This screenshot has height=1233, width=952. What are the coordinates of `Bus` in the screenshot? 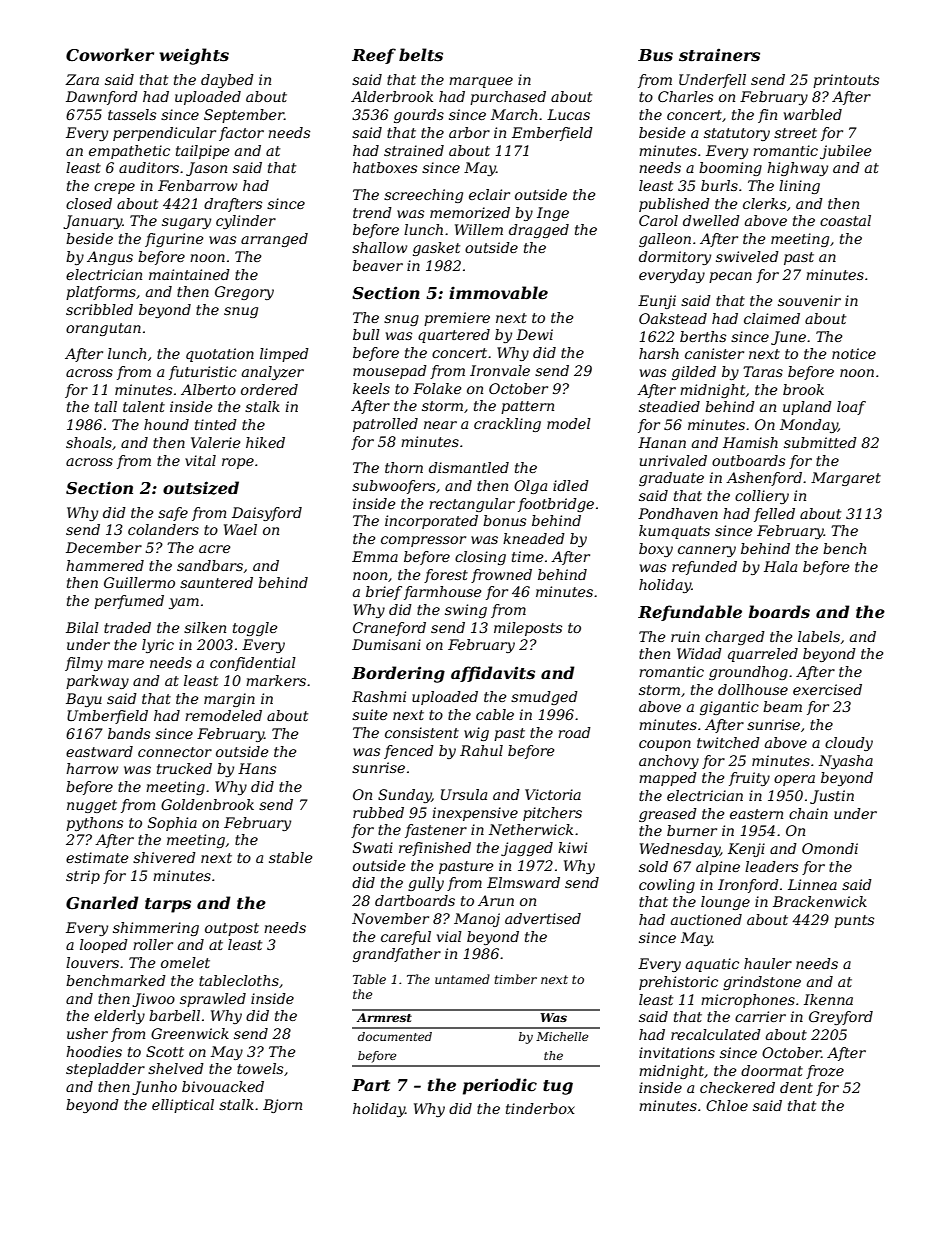 It's located at (655, 55).
